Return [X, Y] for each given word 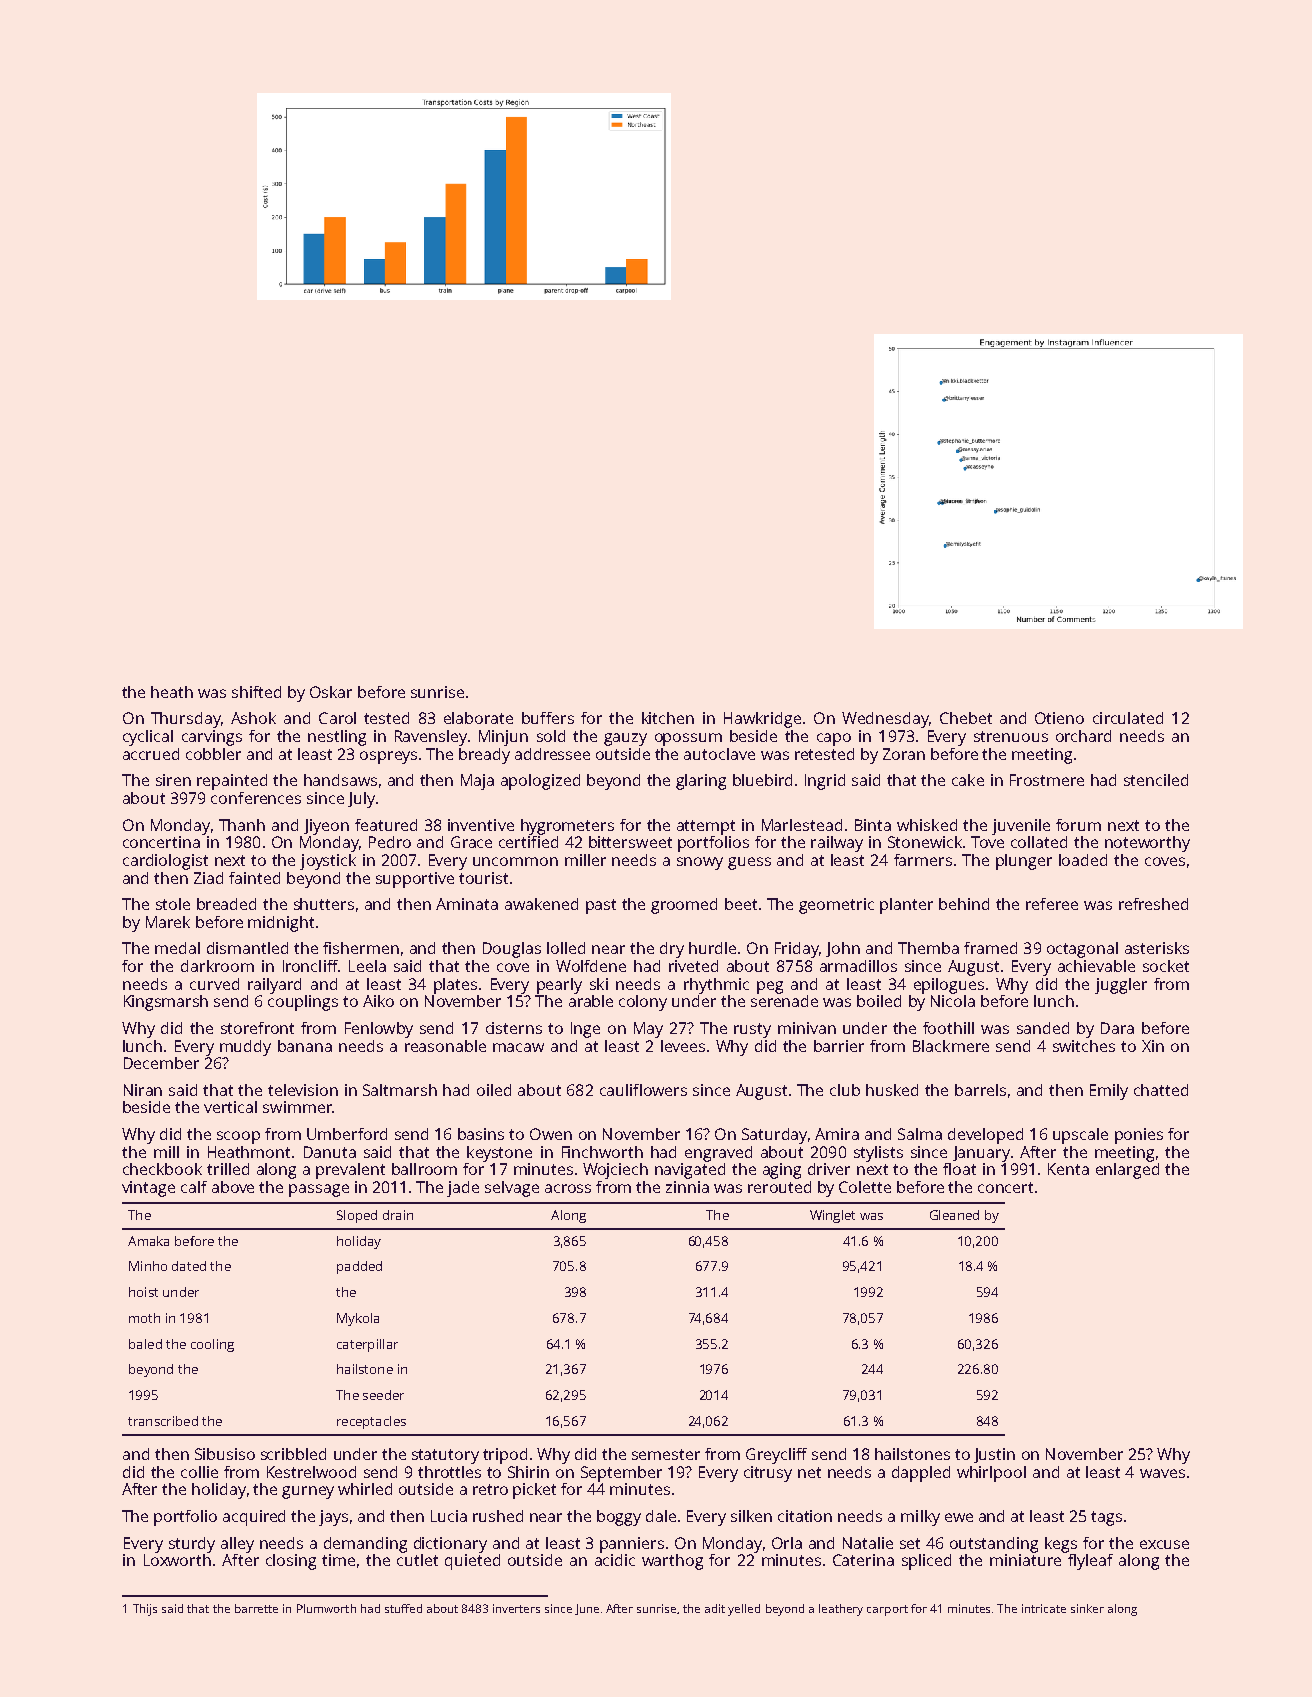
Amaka [148, 1241]
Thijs [145, 1610]
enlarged [1127, 1171]
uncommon [515, 861]
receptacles [371, 1422]
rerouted [779, 1187]
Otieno [1059, 718]
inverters [516, 1608]
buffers [548, 718]
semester [666, 1454]
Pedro [390, 842]
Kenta [1068, 1169]
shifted [256, 692]
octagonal [1082, 950]
